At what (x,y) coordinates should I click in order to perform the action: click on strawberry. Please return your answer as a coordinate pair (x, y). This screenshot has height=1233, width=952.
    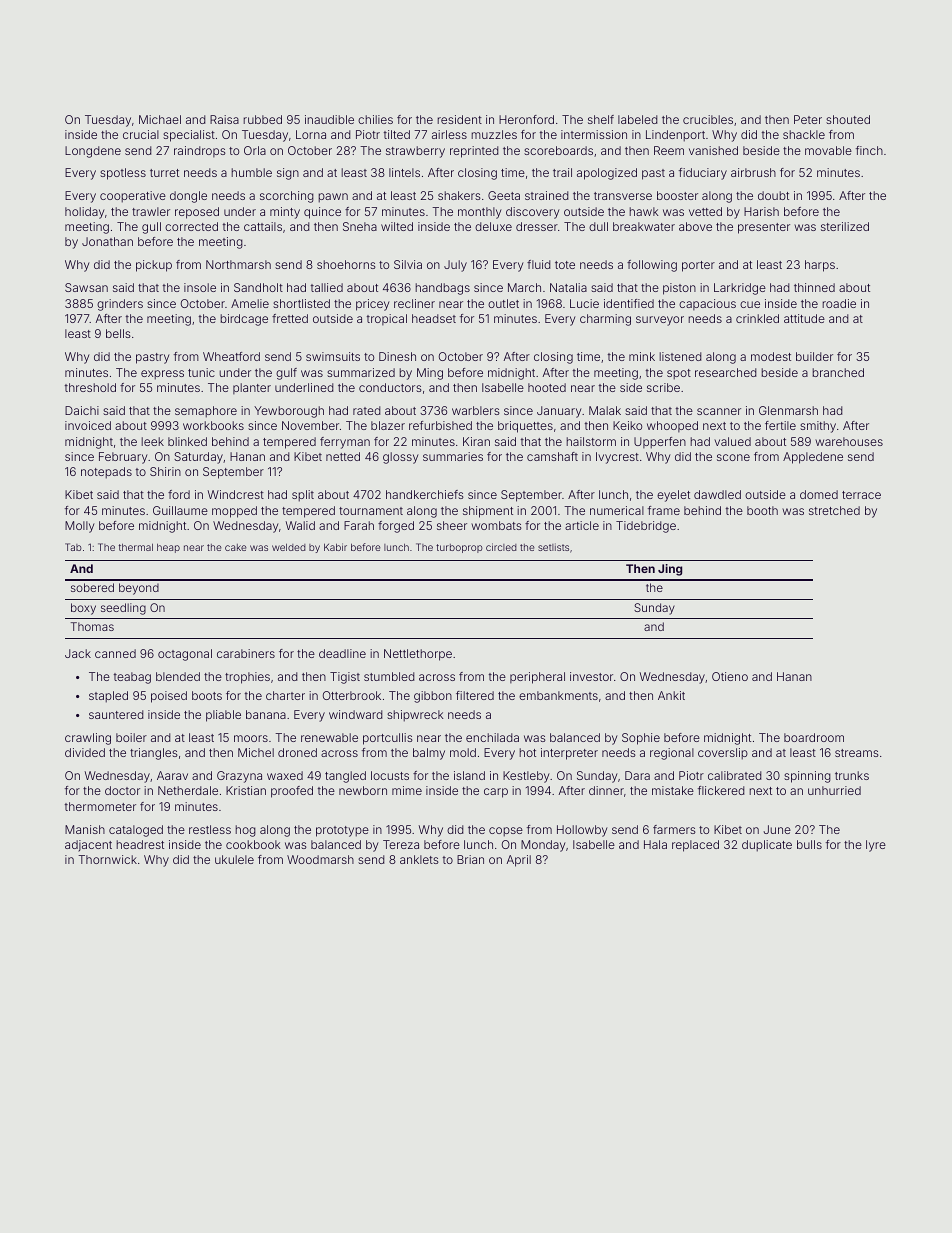
    Looking at the image, I should click on (415, 152).
